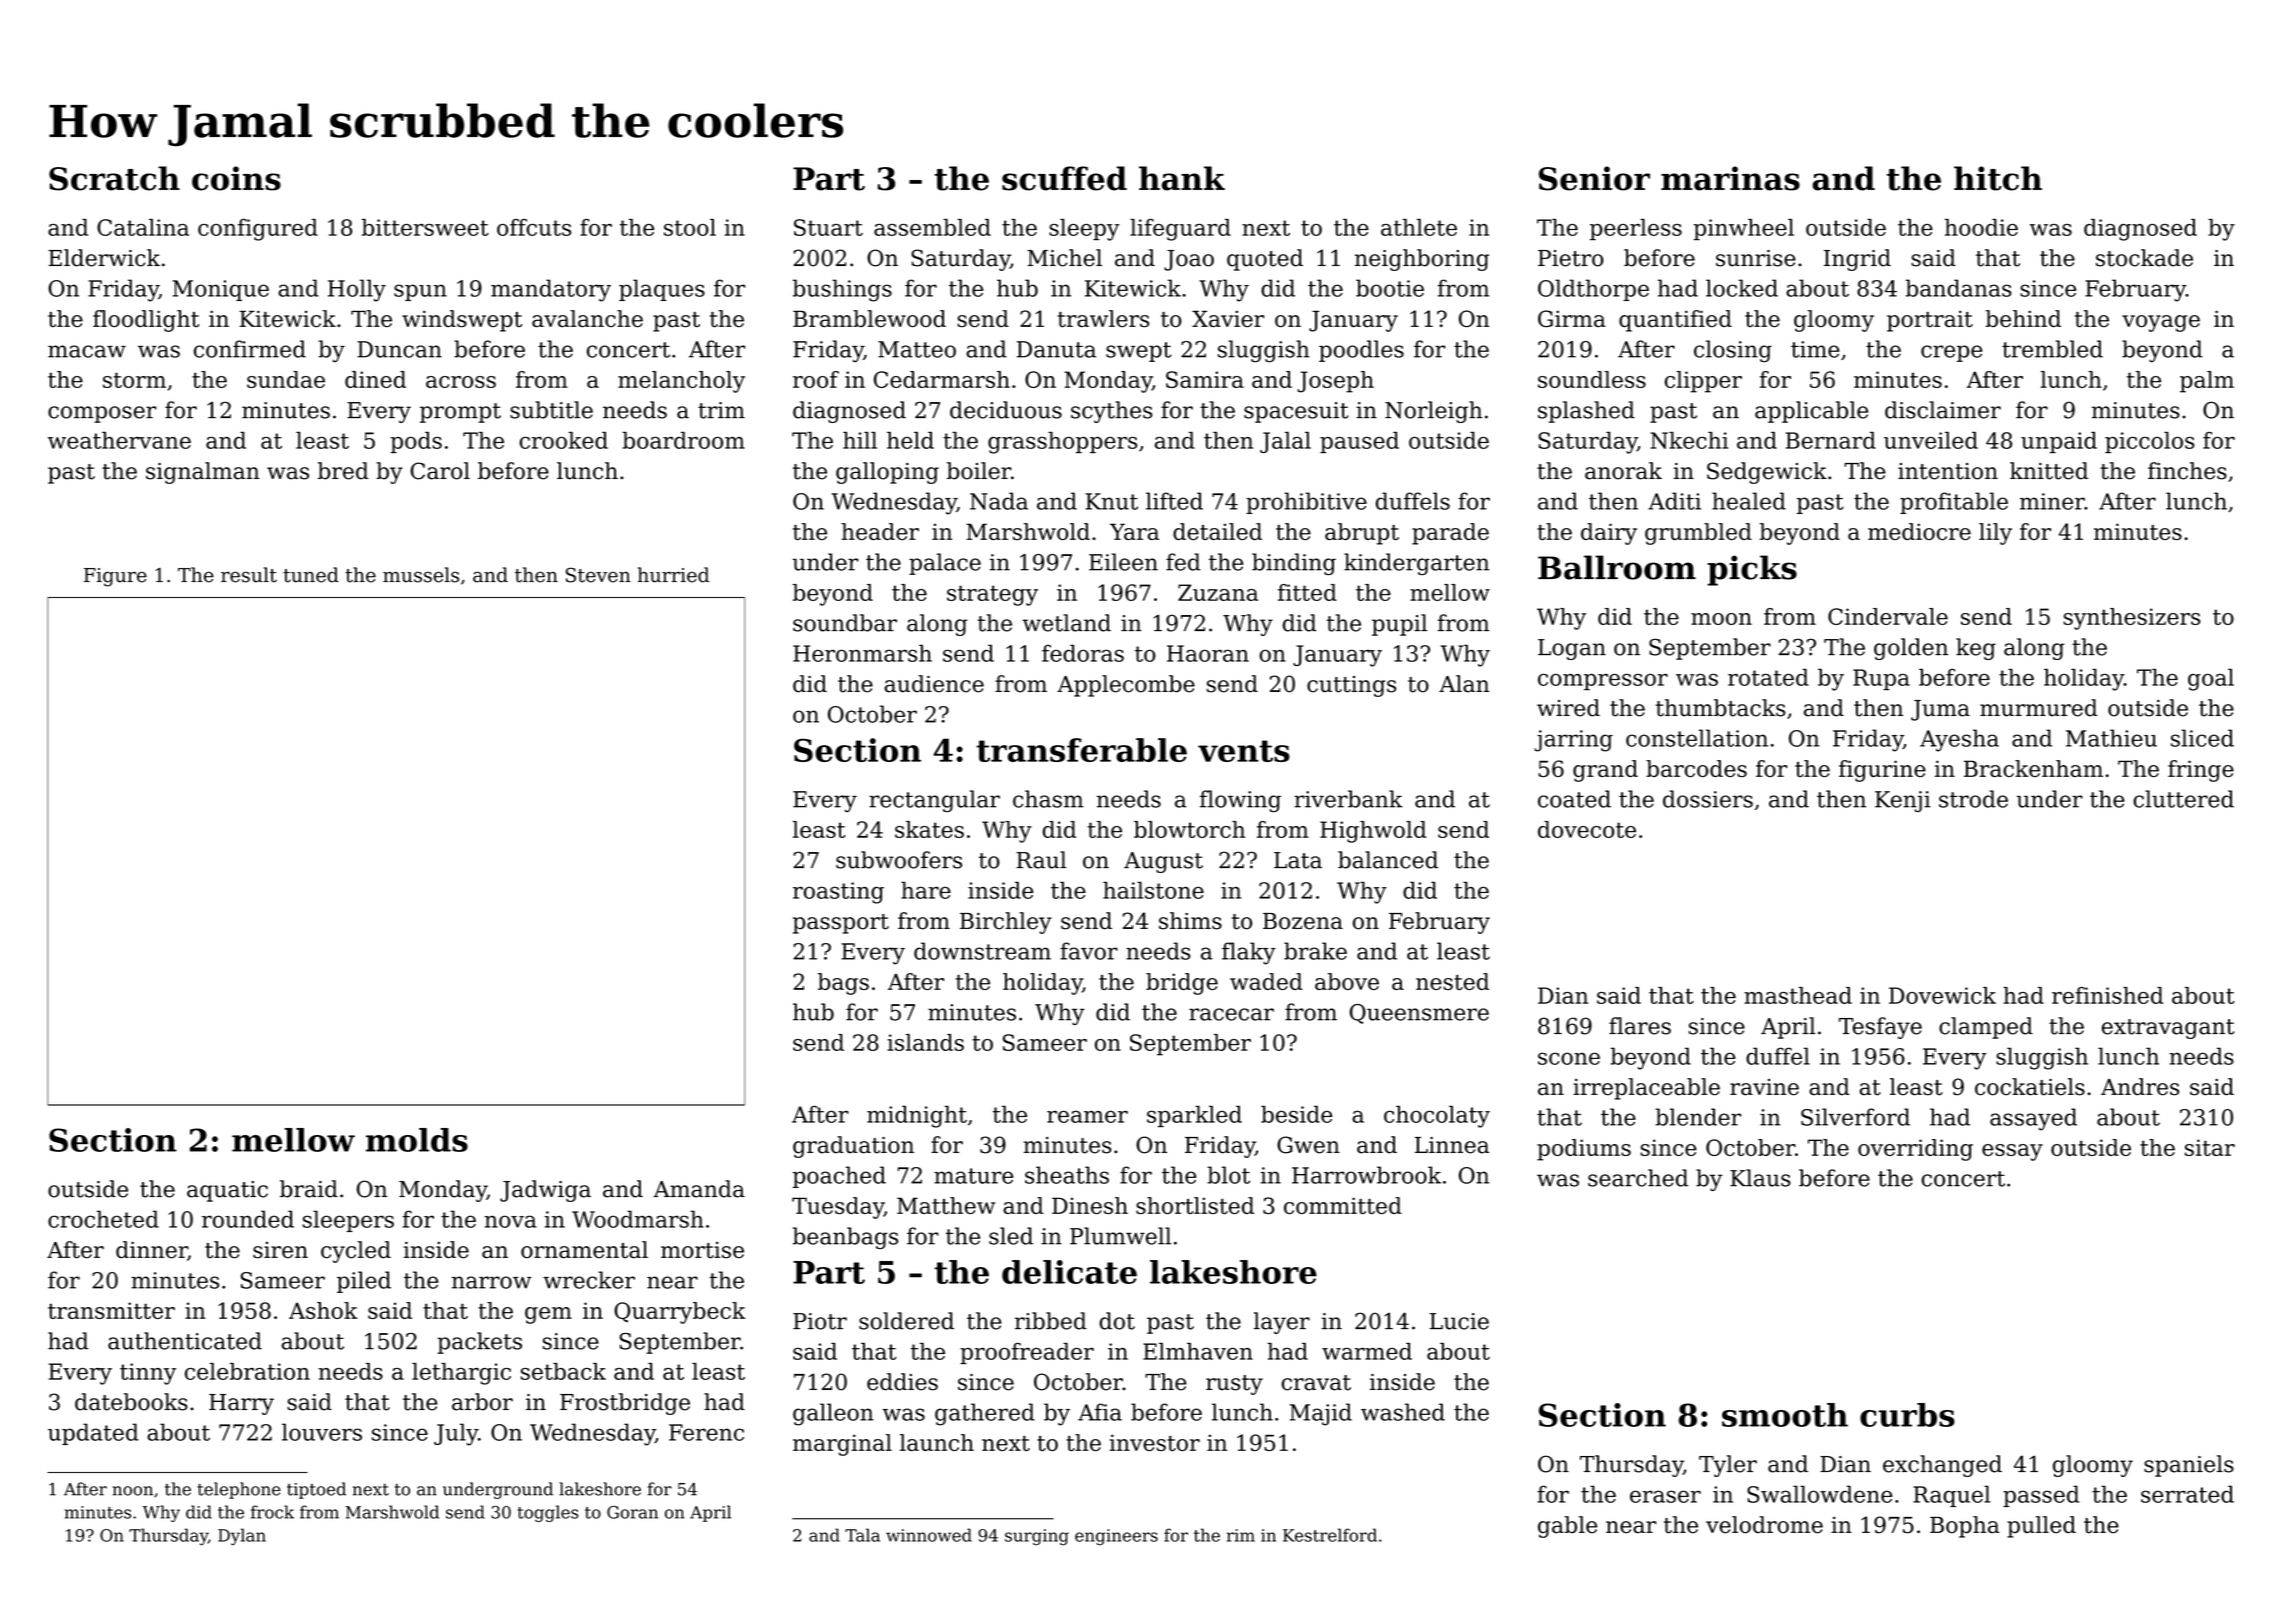 This screenshot has width=2282, height=1614. I want to click on result, so click(249, 575).
